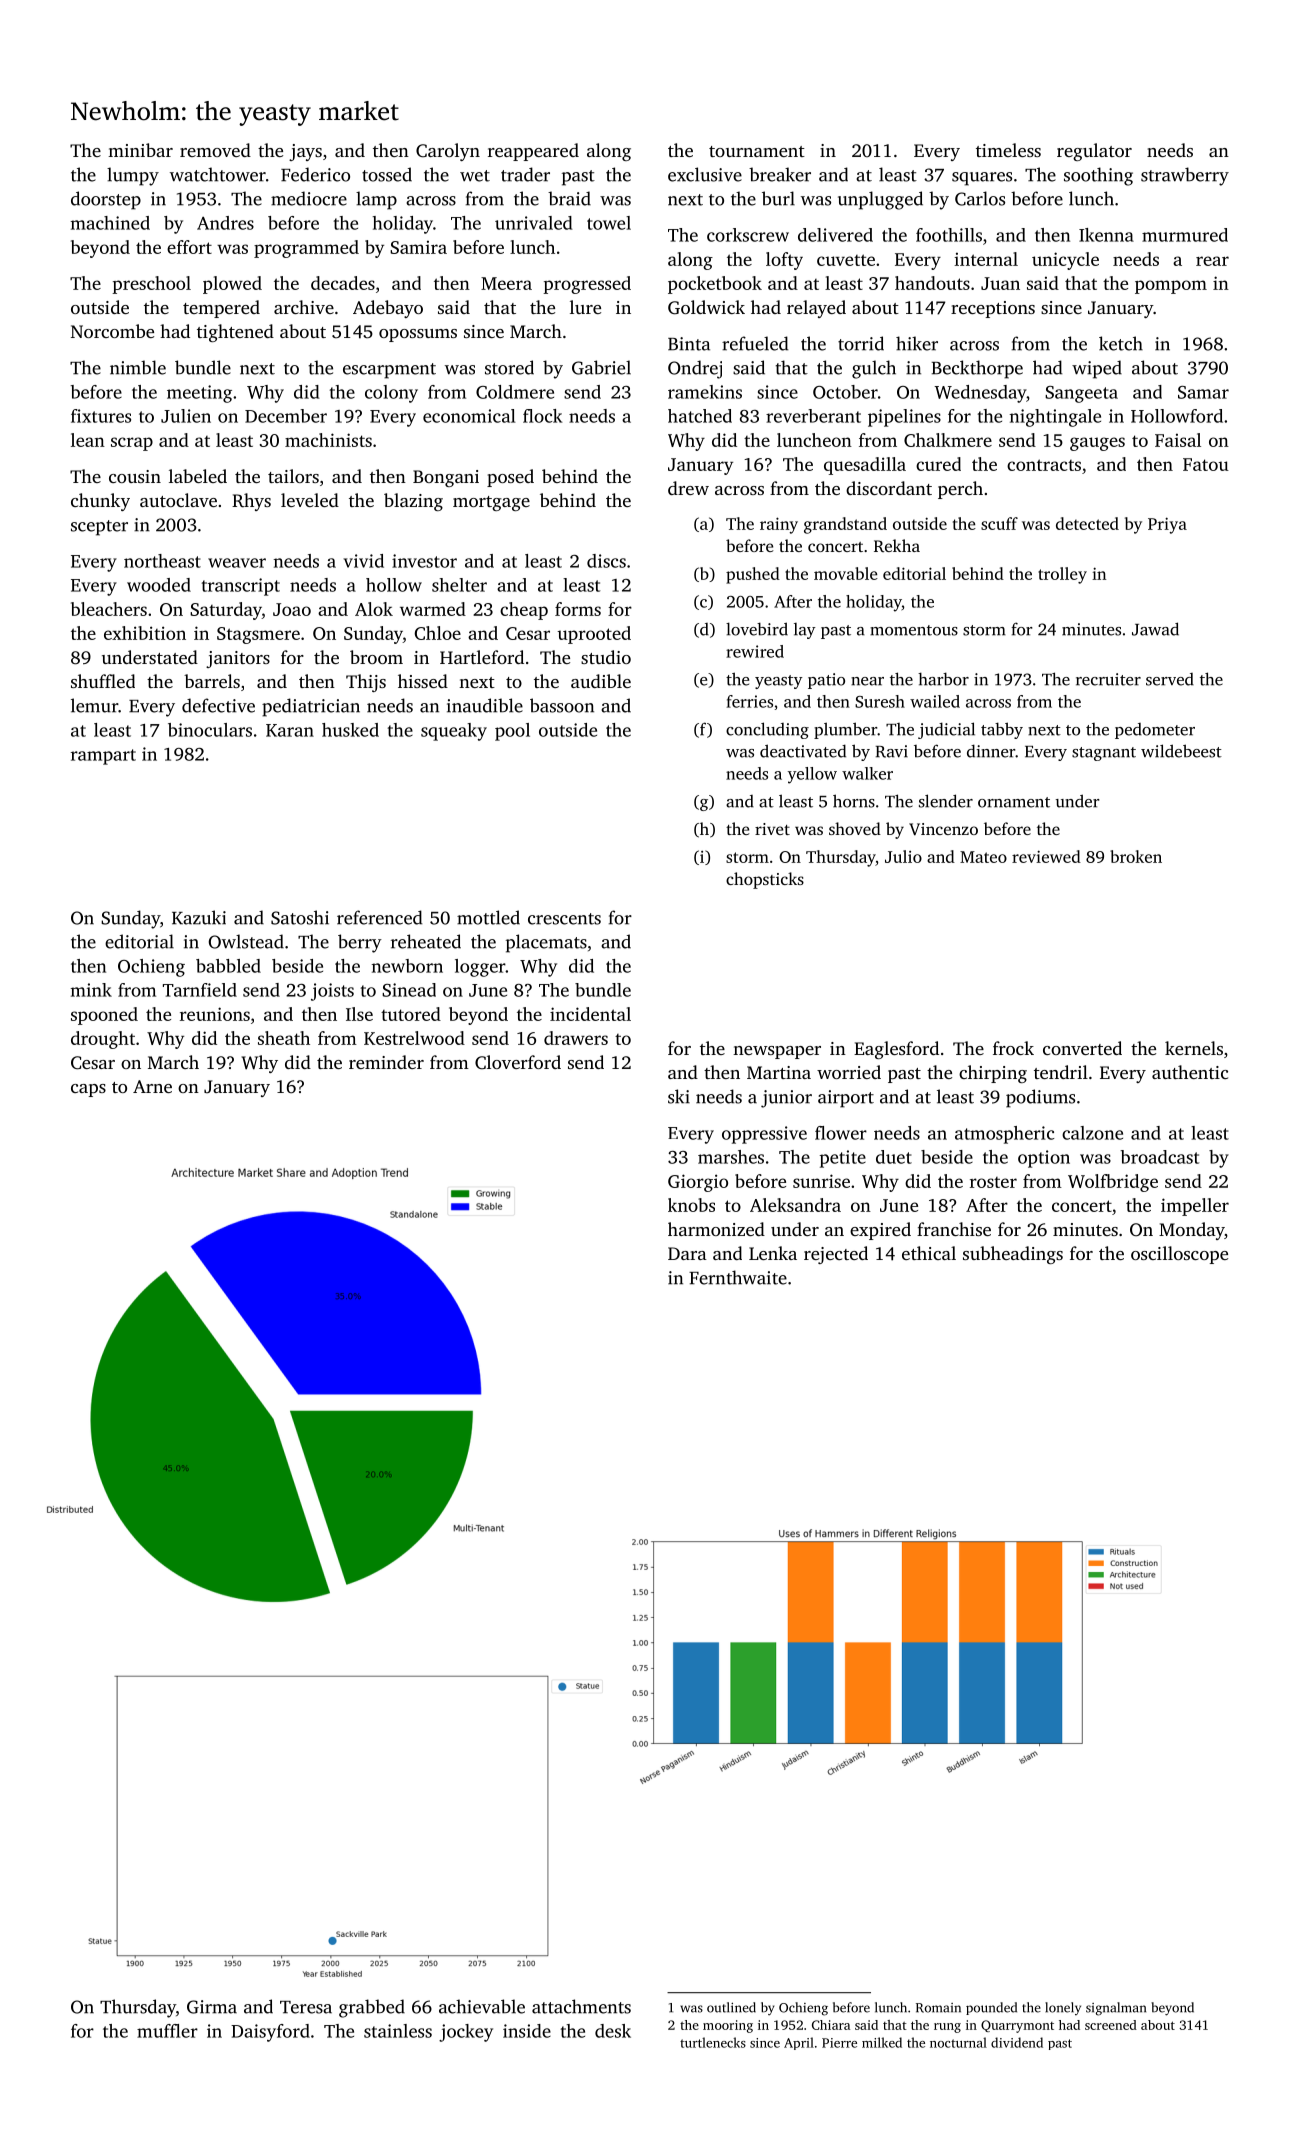 The width and height of the screenshot is (1299, 2139). Describe the element at coordinates (546, 943) in the screenshot. I see `placemats` at that location.
